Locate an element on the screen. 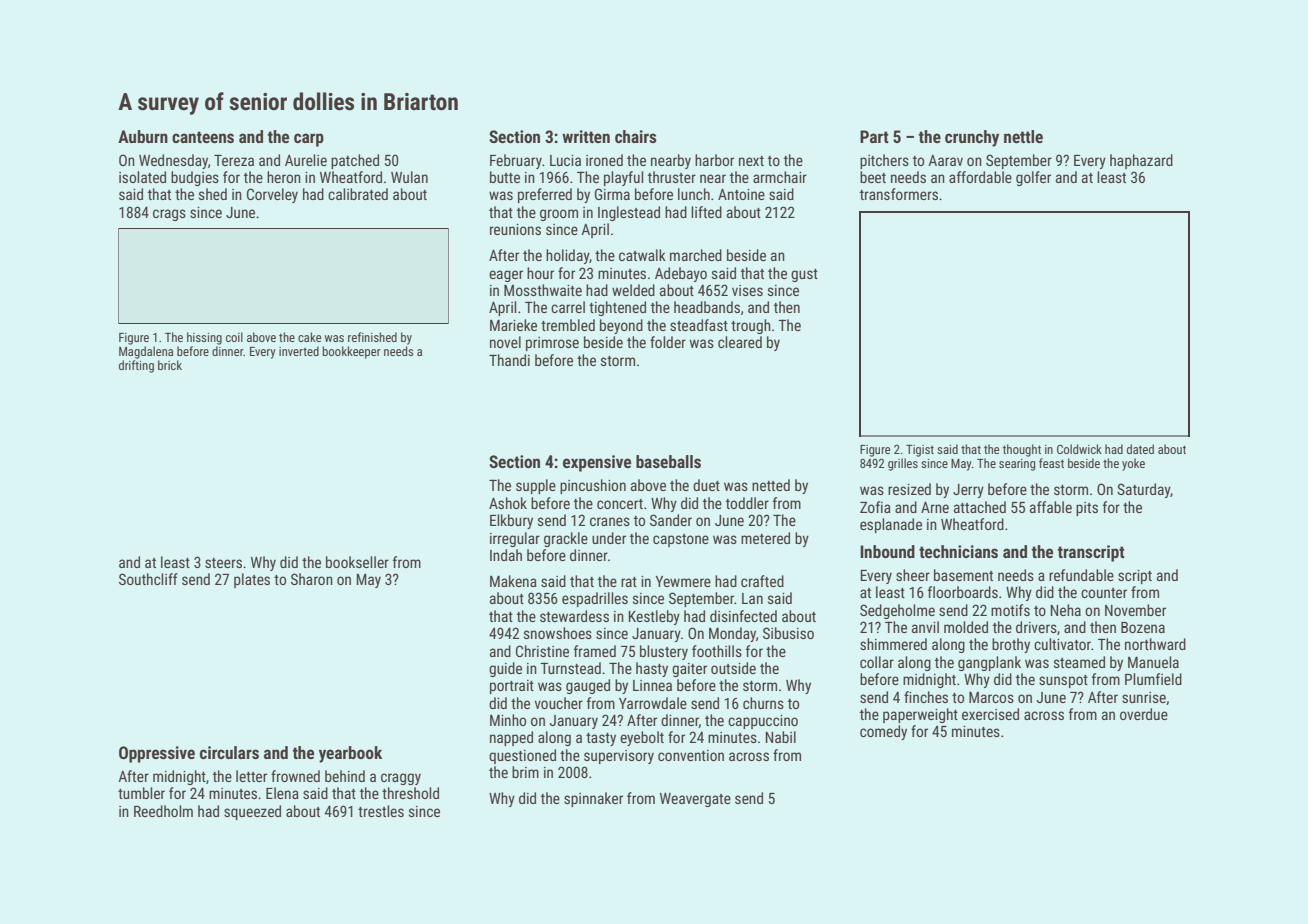 The width and height of the screenshot is (1308, 924). Sharon is located at coordinates (312, 579).
